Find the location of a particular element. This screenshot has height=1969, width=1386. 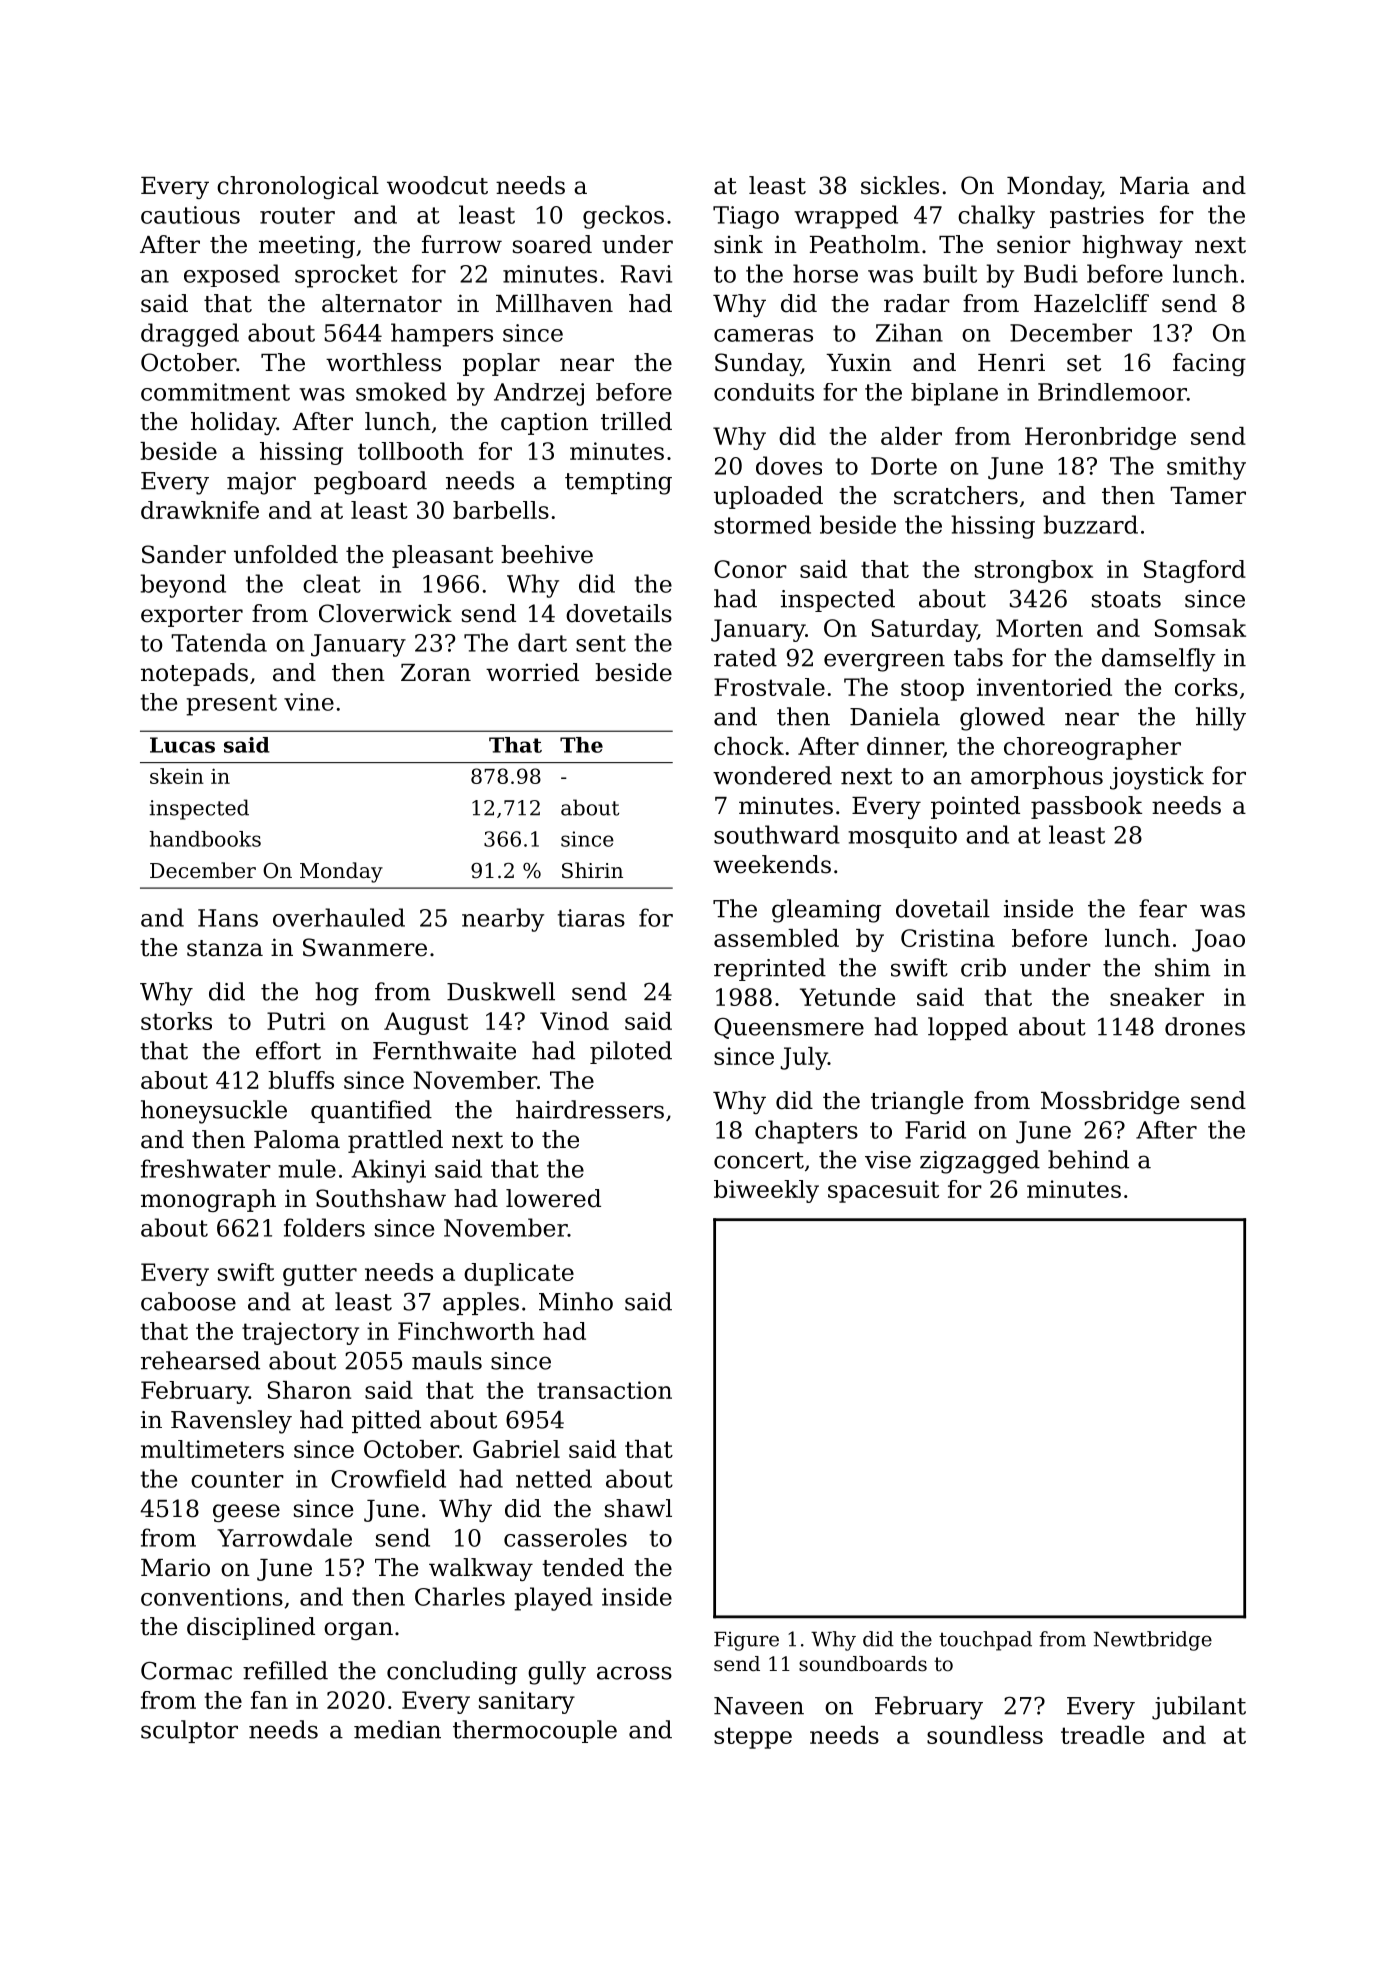

tended is located at coordinates (583, 1567).
